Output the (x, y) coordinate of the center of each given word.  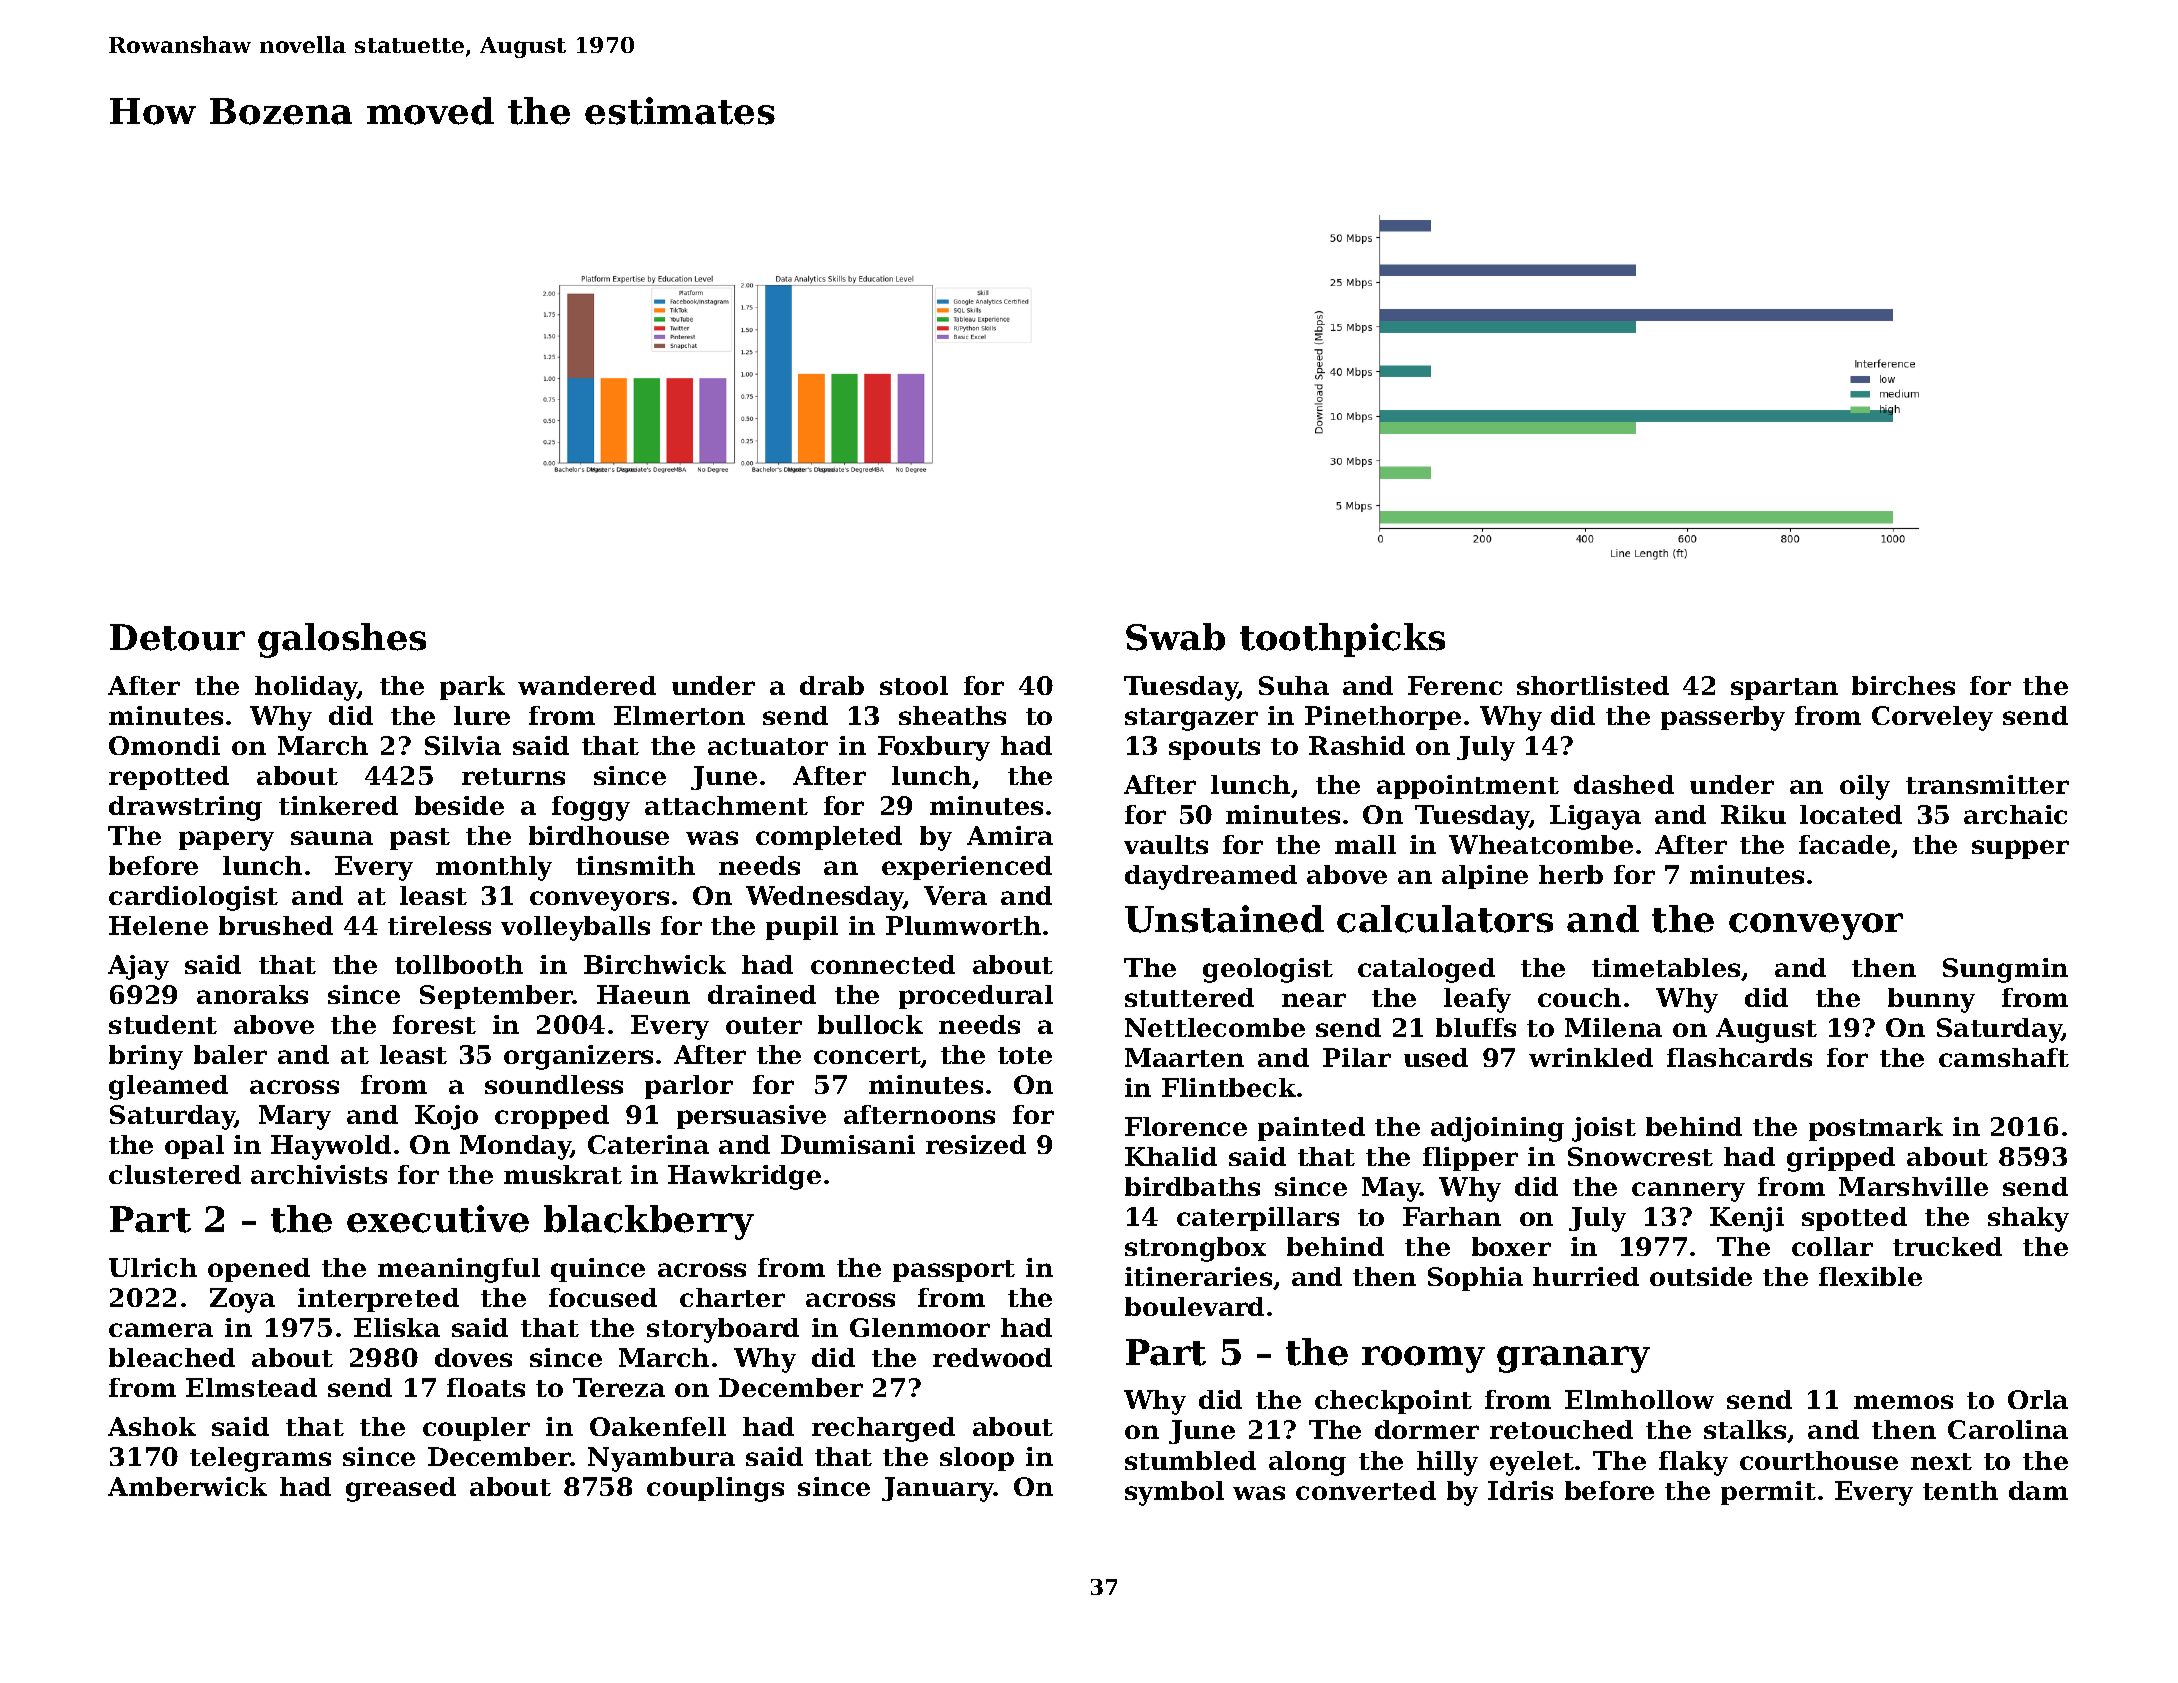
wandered (587, 685)
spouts (1214, 749)
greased (401, 1489)
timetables (1666, 967)
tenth (1960, 1490)
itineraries (1198, 1276)
